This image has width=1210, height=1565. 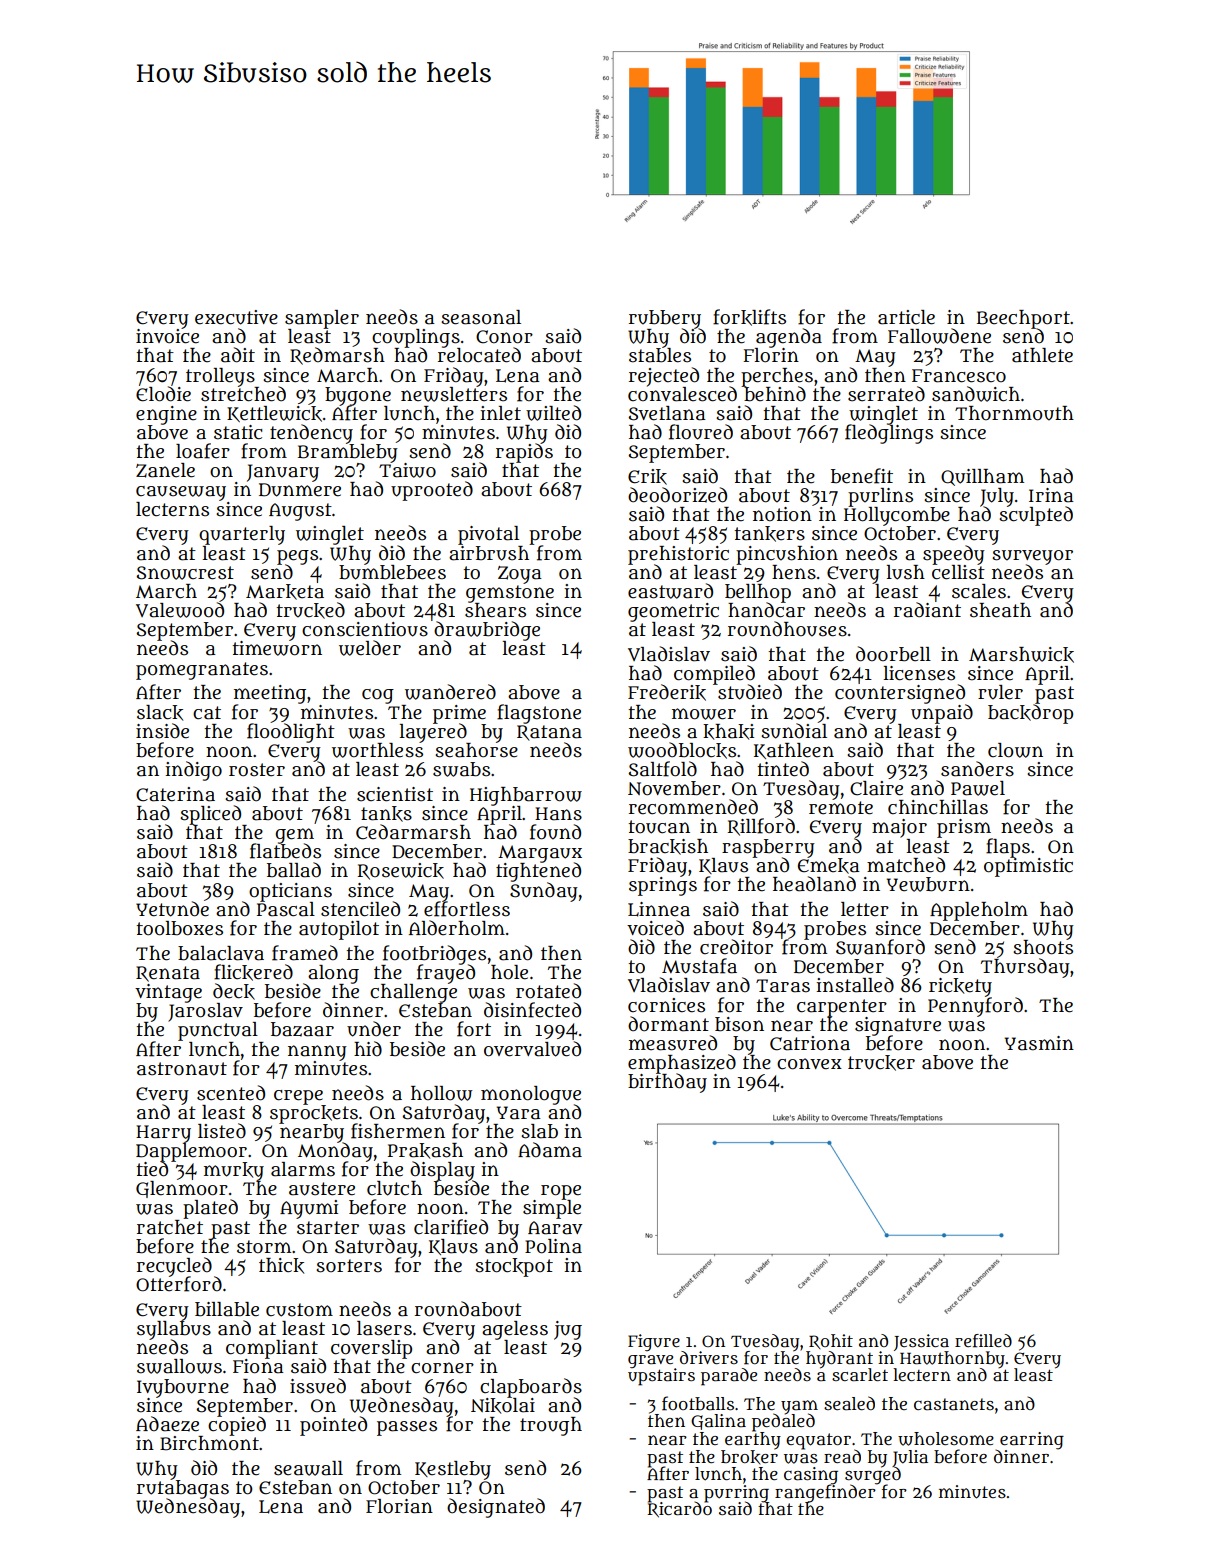 What do you see at coordinates (285, 851) in the image?
I see `flatbeds` at bounding box center [285, 851].
